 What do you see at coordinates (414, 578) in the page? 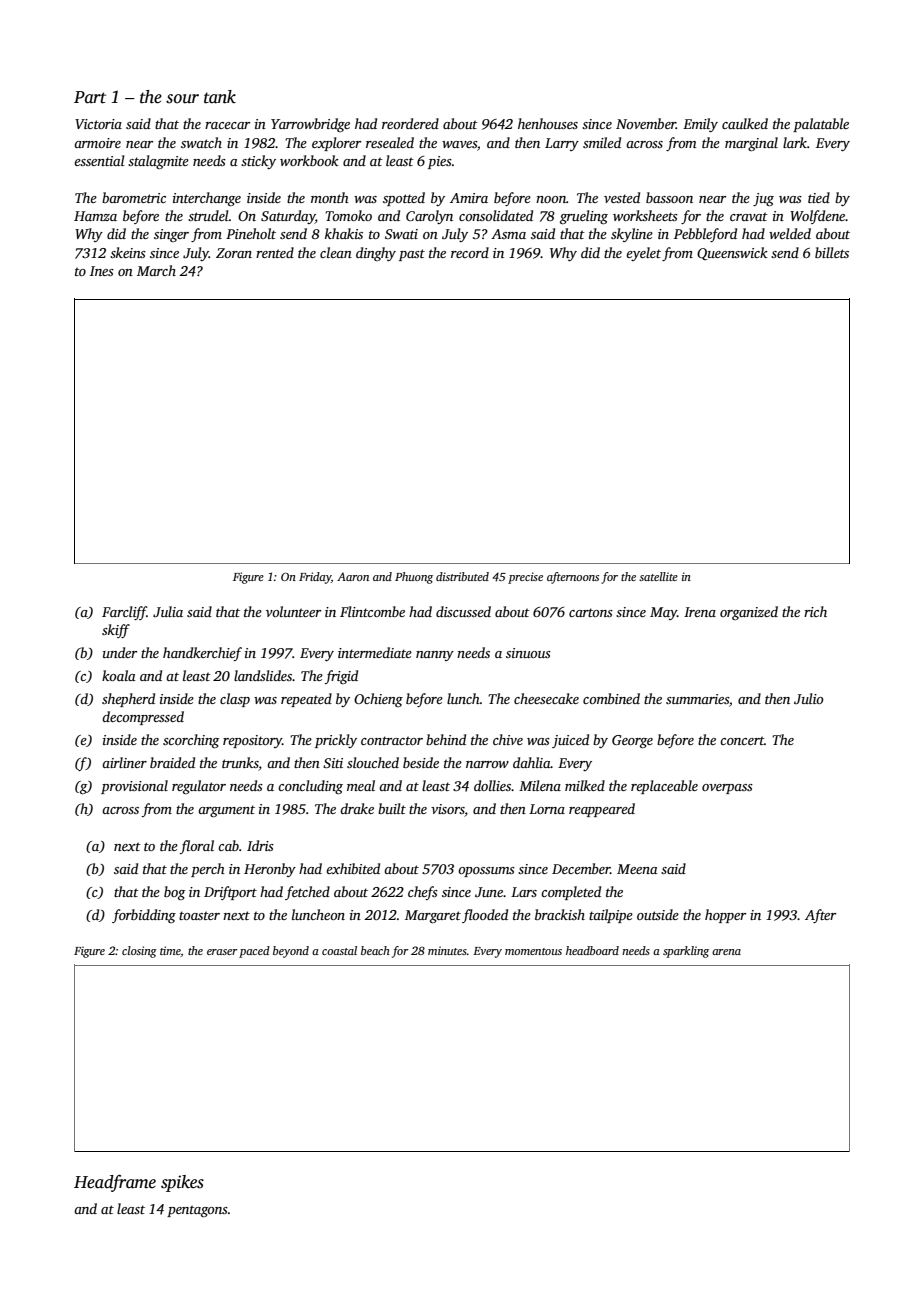
I see `Phuong` at bounding box center [414, 578].
